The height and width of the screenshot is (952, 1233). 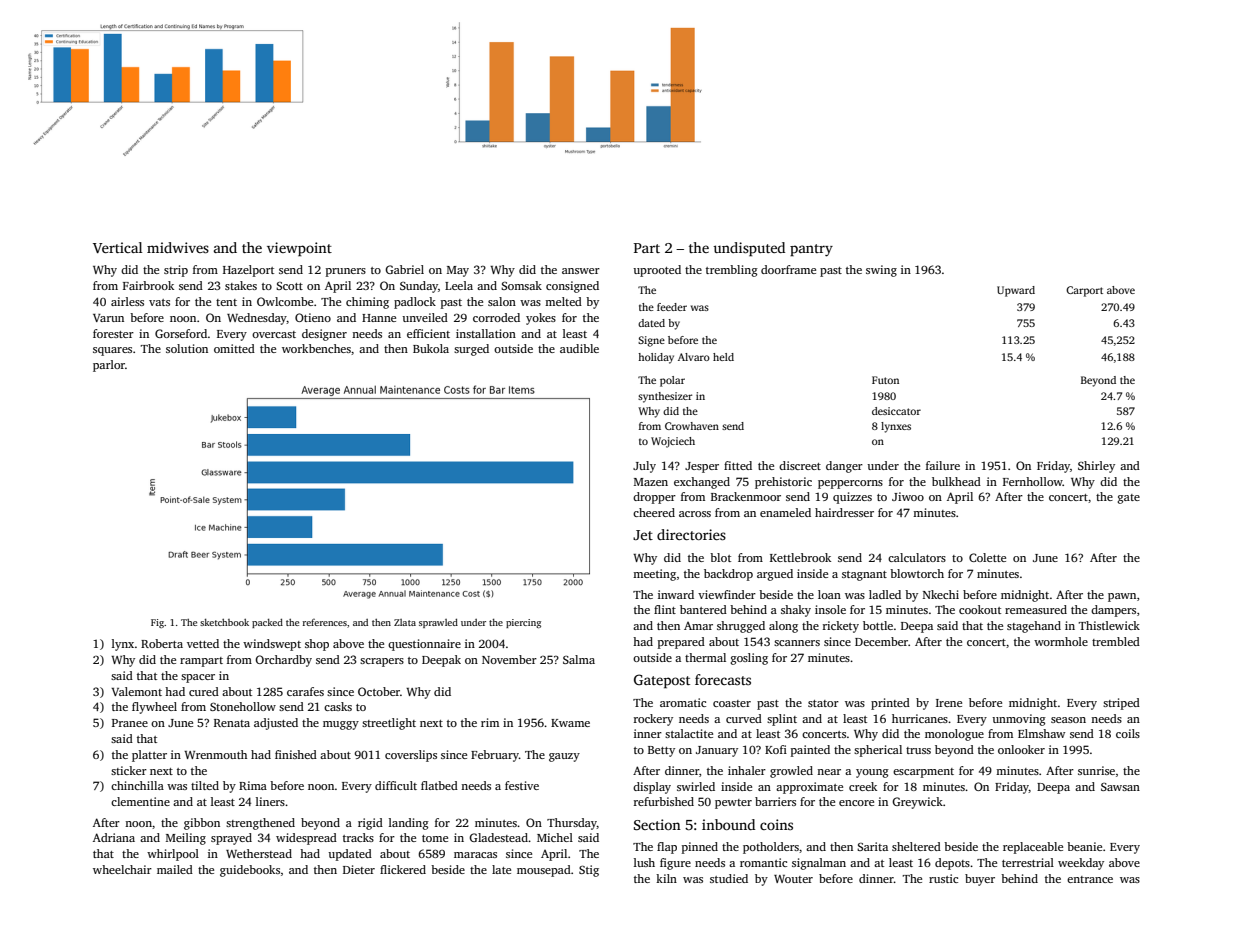 What do you see at coordinates (411, 756) in the screenshot?
I see `coverslips` at bounding box center [411, 756].
